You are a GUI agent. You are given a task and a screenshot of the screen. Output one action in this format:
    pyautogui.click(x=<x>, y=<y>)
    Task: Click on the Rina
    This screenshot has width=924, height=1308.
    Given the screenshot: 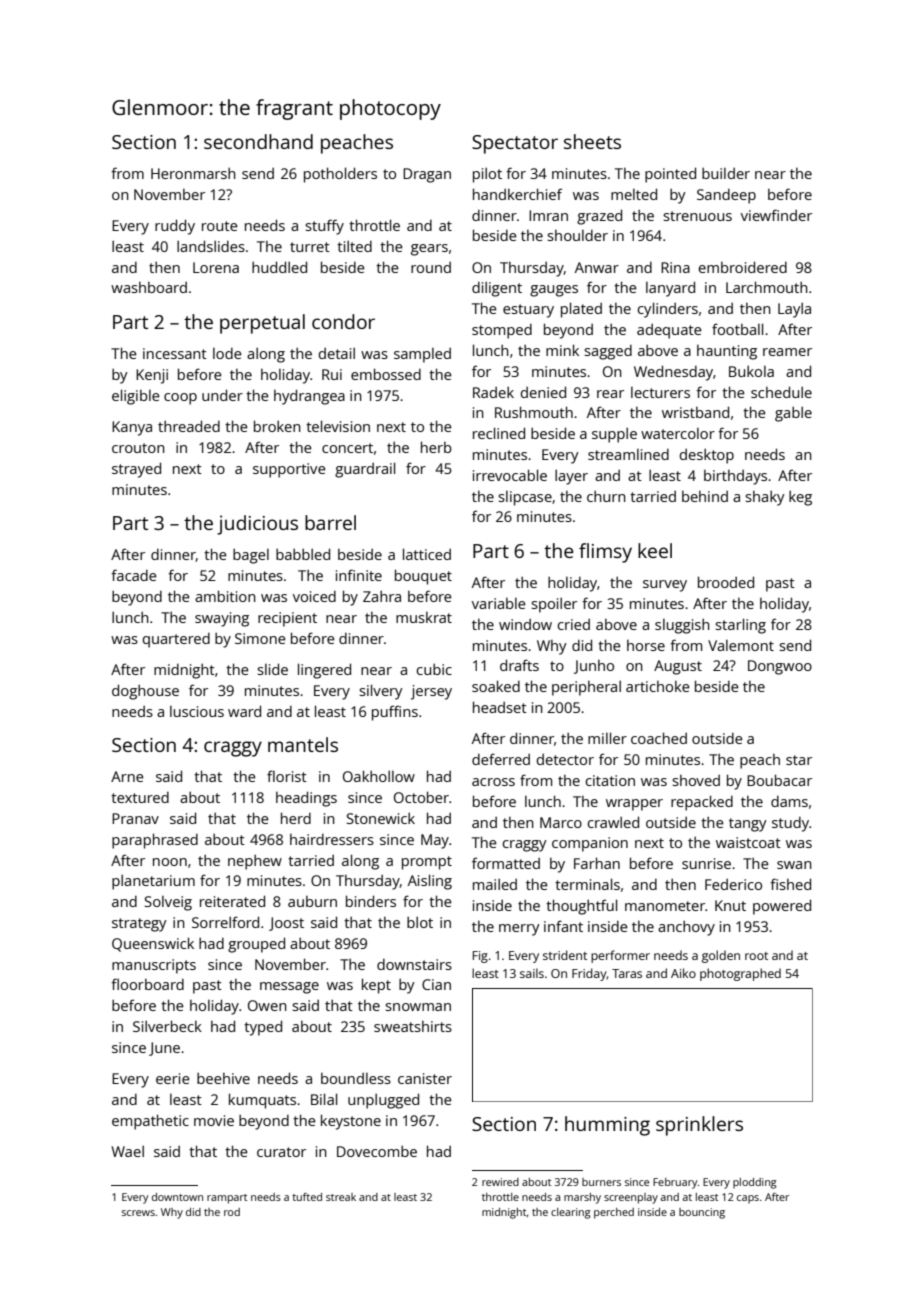 What is the action you would take?
    pyautogui.click(x=675, y=267)
